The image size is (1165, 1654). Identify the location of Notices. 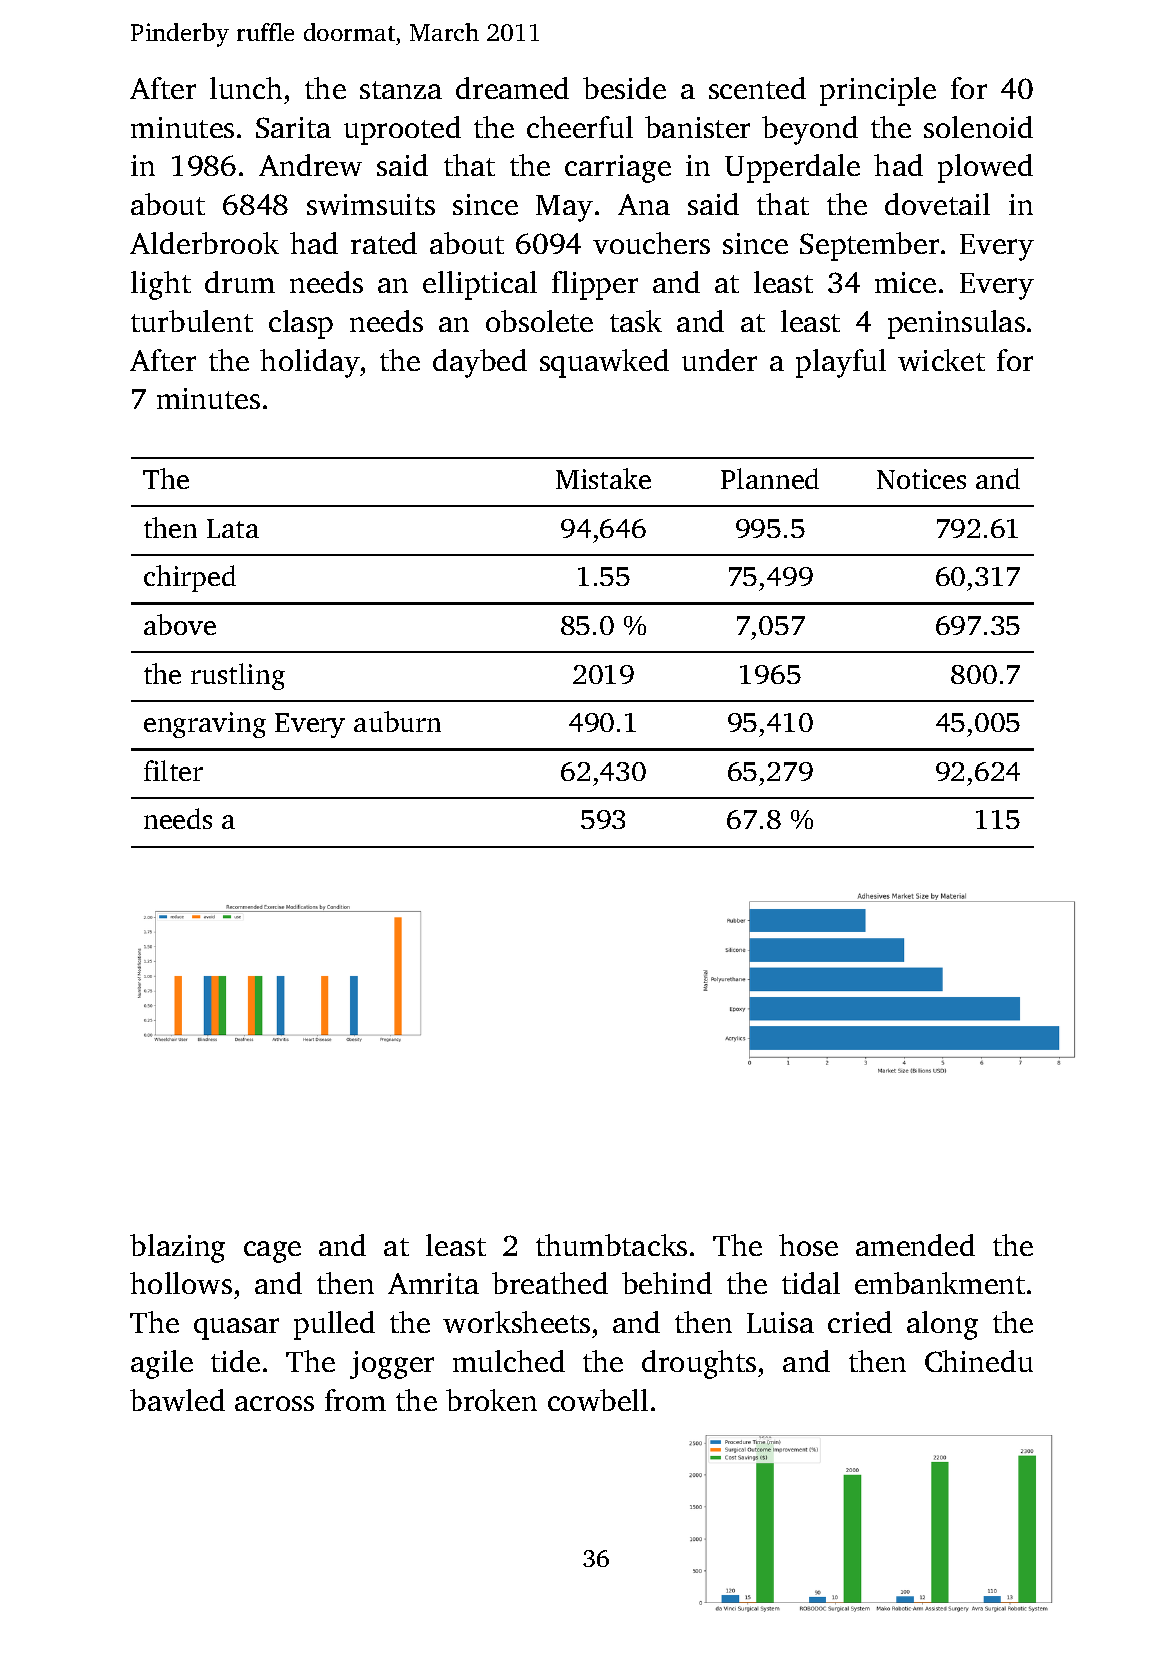
(921, 479).
